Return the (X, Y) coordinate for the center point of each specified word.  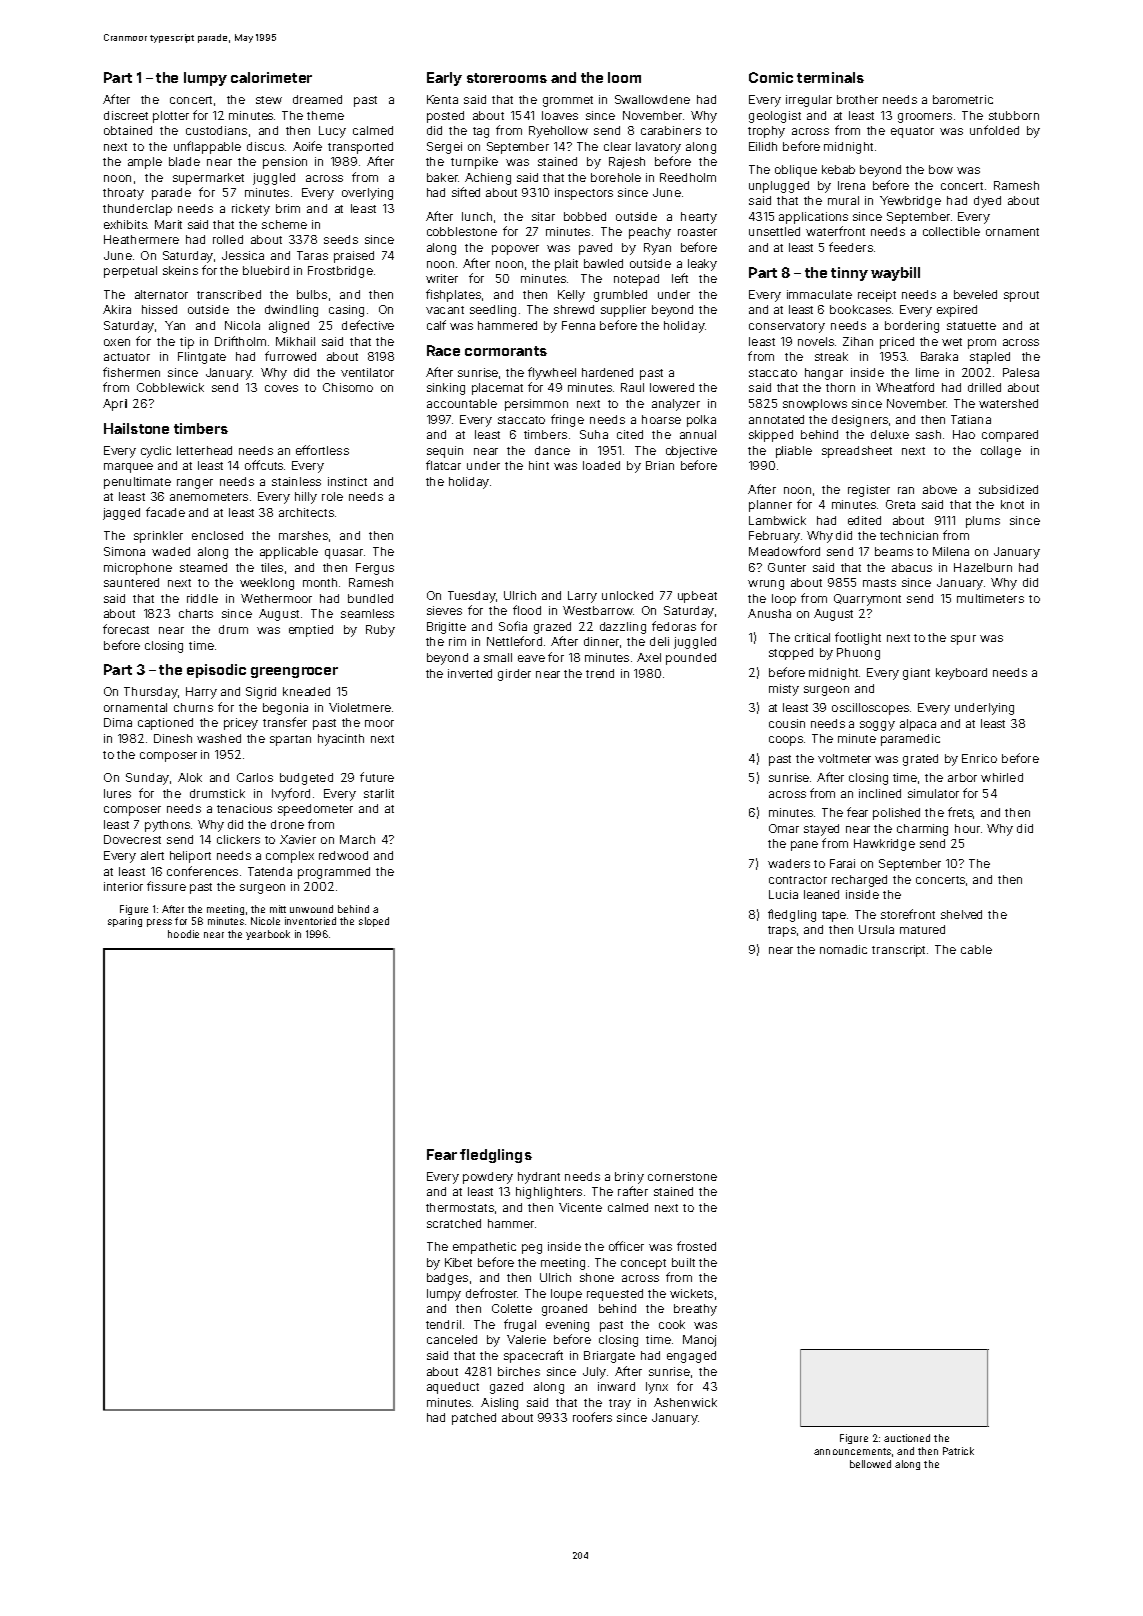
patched (474, 1419)
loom (624, 77)
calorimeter (271, 77)
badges (447, 1279)
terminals (830, 77)
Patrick (958, 1451)
